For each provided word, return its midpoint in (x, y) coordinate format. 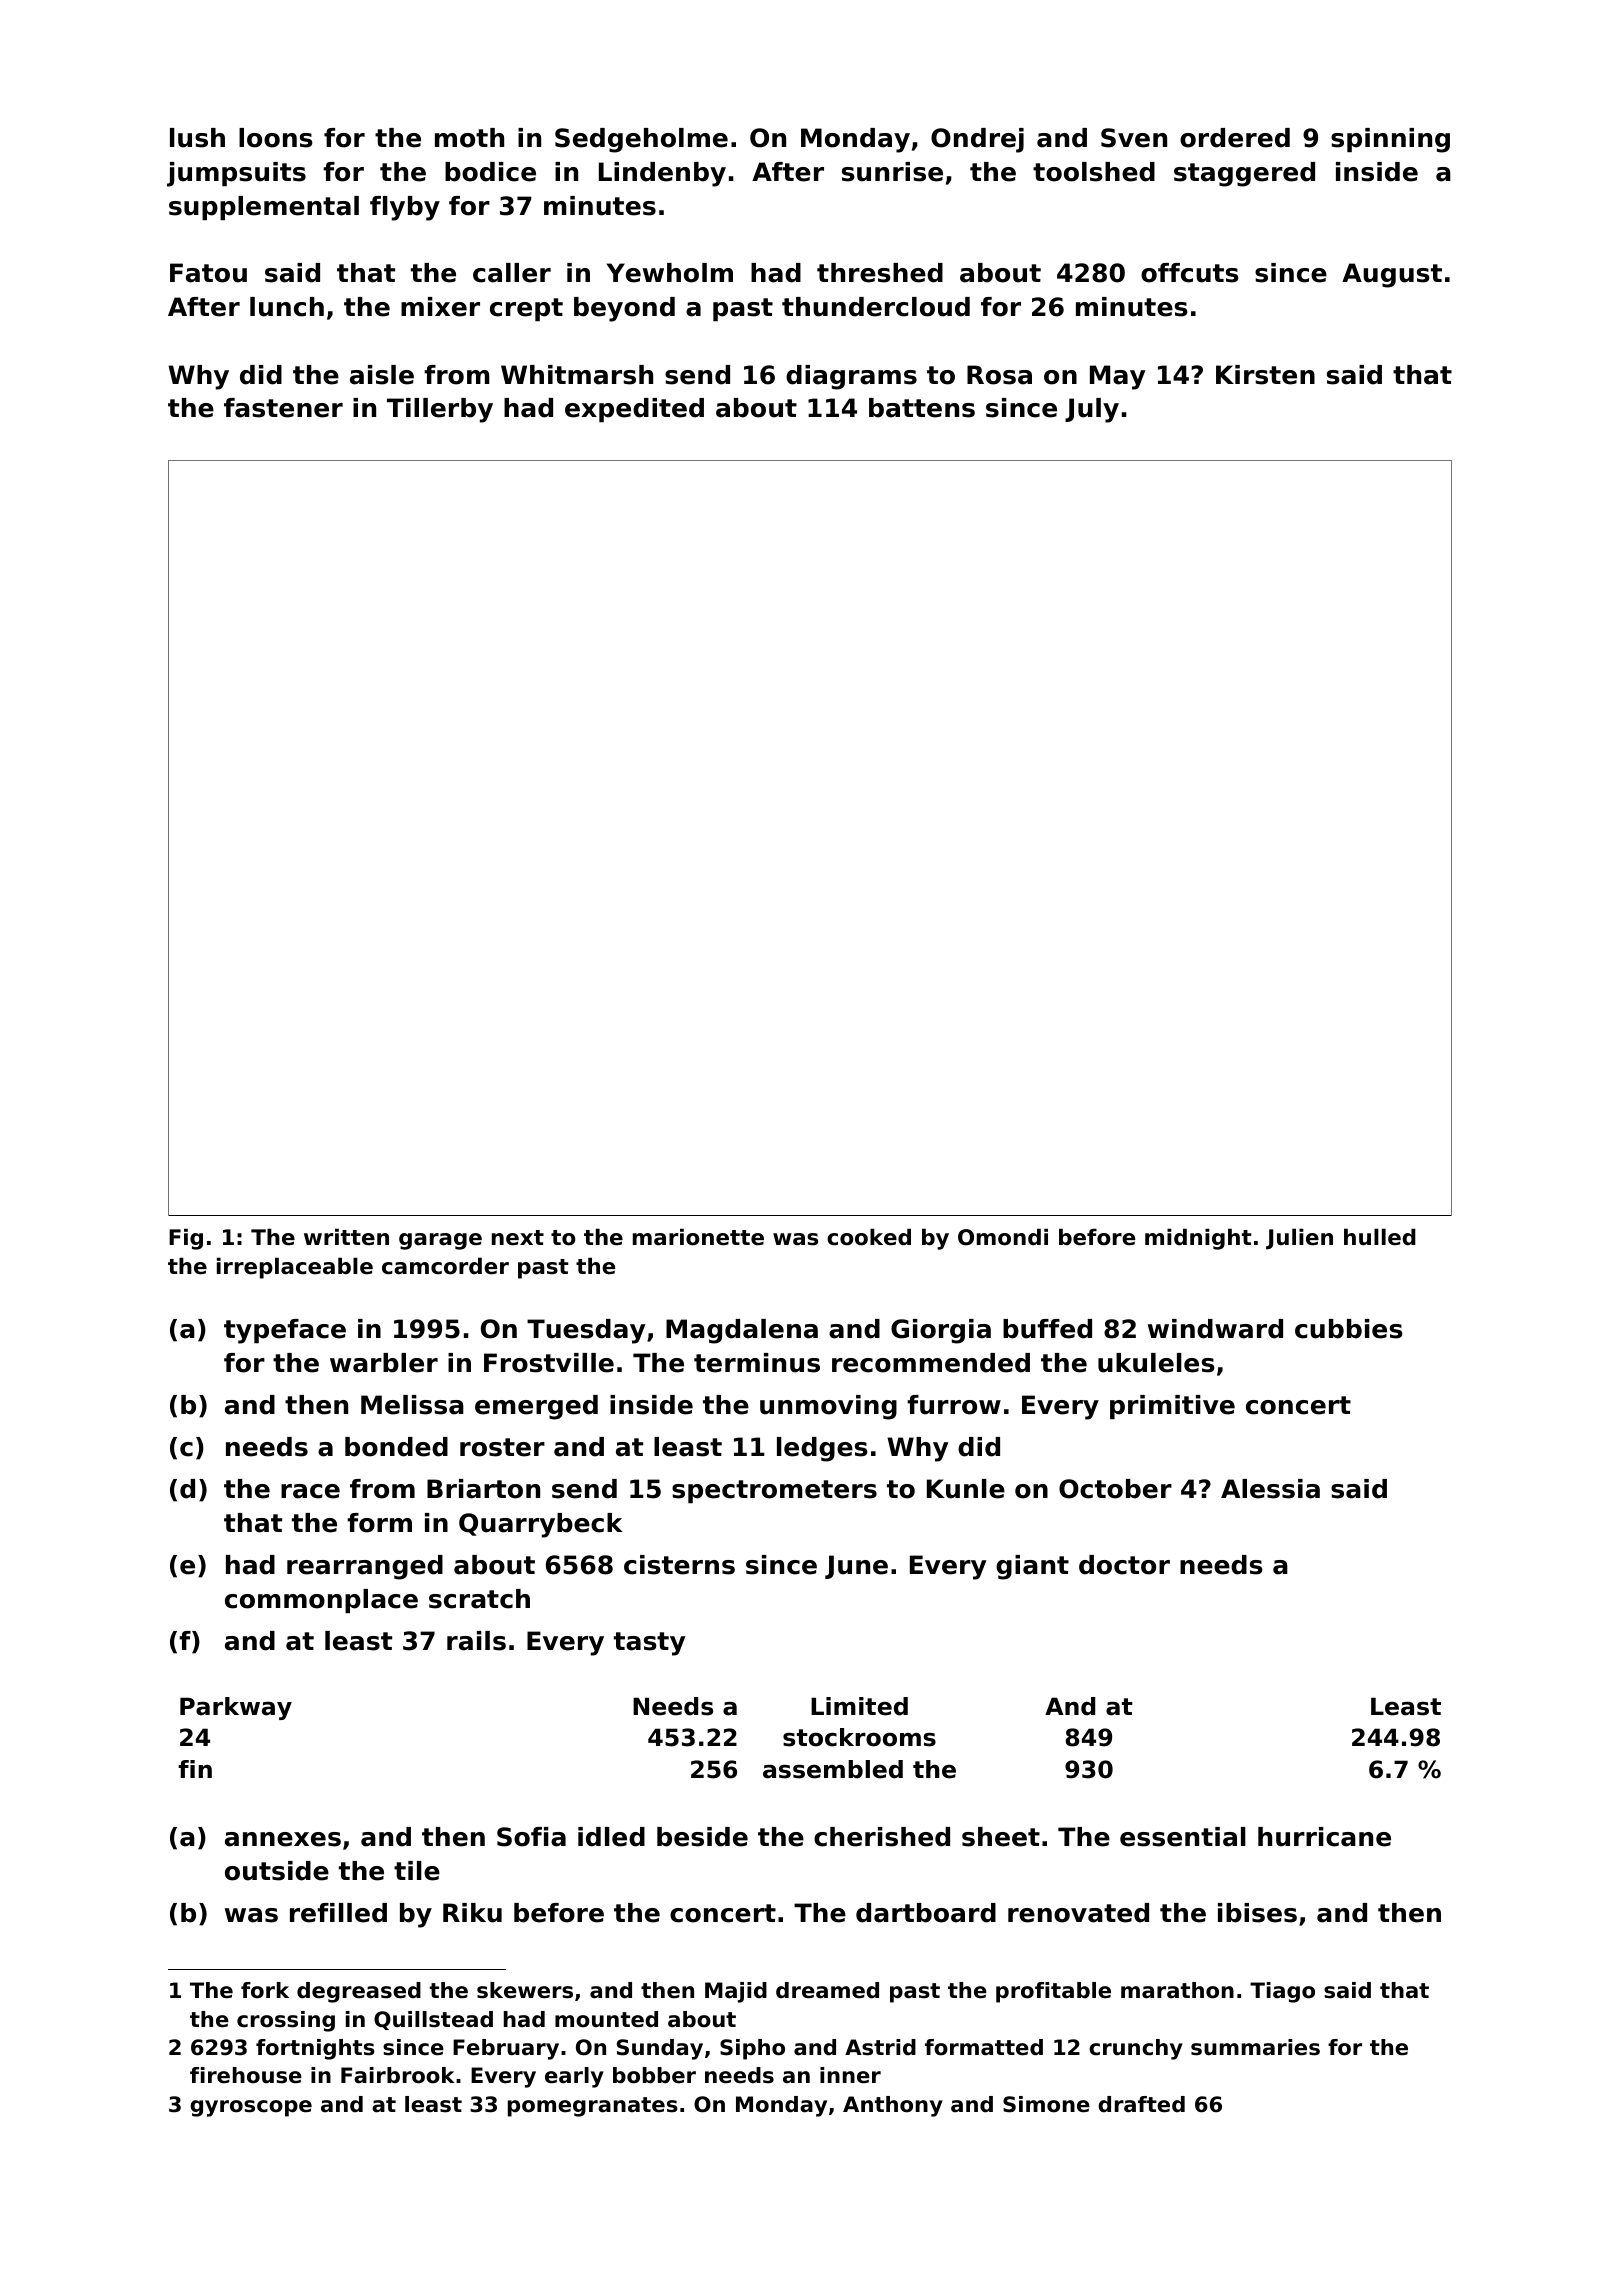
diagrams (851, 377)
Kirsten (1265, 375)
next (518, 1238)
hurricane (1324, 1837)
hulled (1380, 1237)
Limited (859, 1706)
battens (922, 408)
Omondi (1003, 1237)
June (856, 1567)
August (1392, 275)
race (310, 1491)
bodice (490, 172)
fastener (283, 408)
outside (277, 1871)
